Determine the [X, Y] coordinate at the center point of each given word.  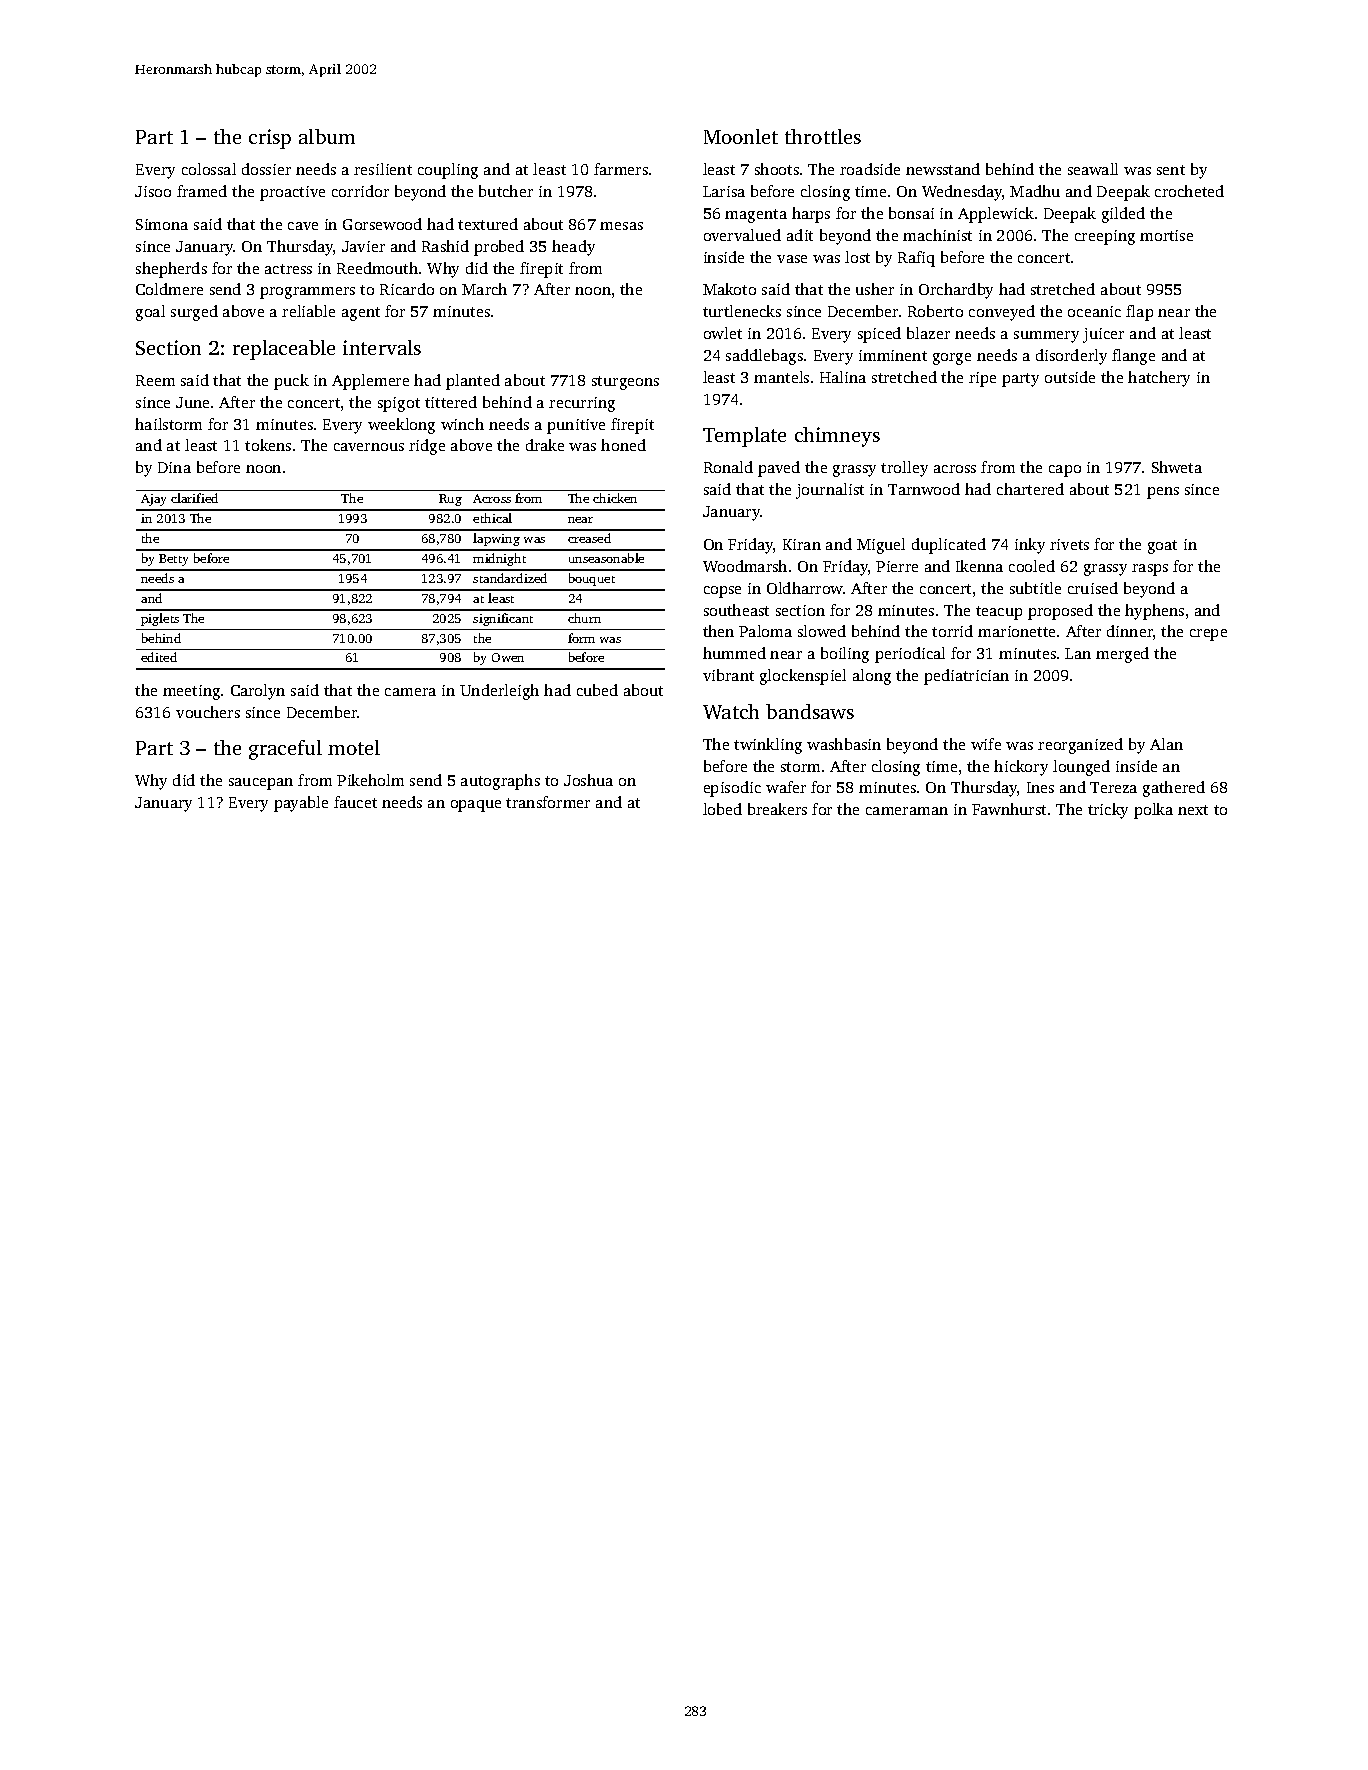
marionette [1016, 631]
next [1193, 810]
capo [1065, 471]
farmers [621, 169]
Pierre [897, 566]
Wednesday [962, 193]
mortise [1166, 235]
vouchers [208, 712]
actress [288, 269]
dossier [266, 169]
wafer [786, 787]
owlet [723, 333]
